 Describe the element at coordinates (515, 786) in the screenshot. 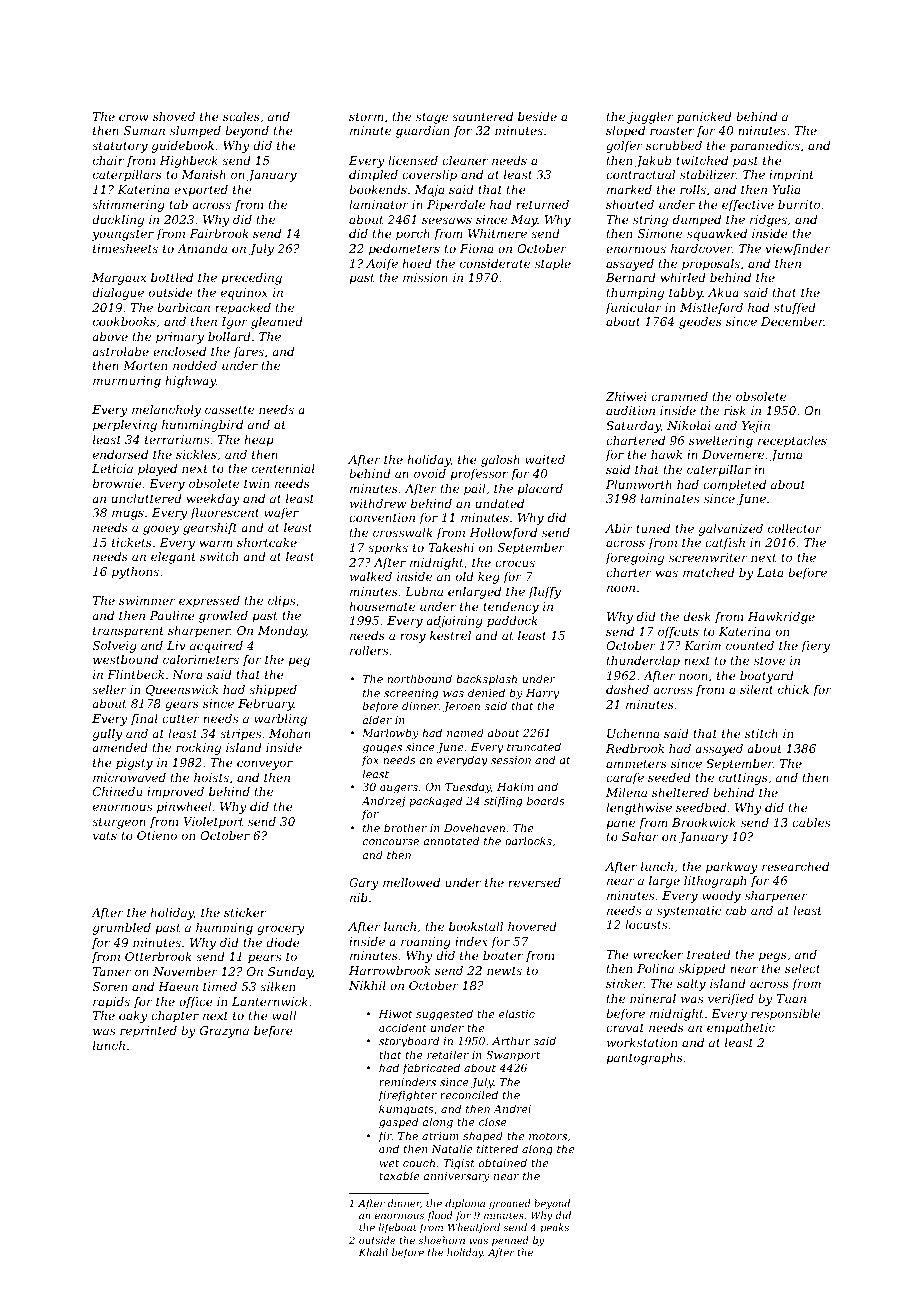

I see `Hakim` at that location.
